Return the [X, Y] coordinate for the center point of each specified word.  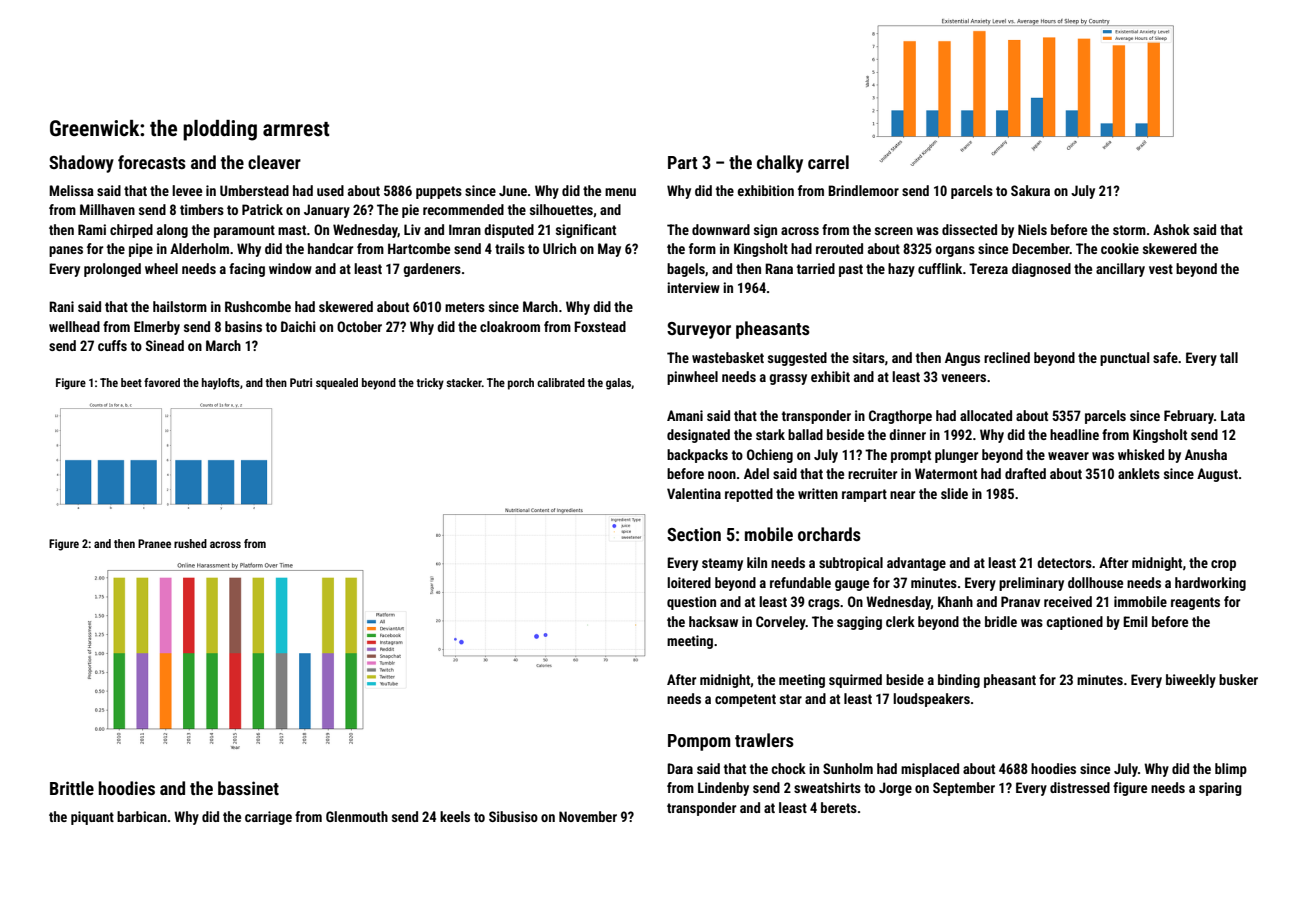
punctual [1124, 359]
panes [66, 251]
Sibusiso [513, 816]
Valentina [694, 493]
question [691, 603]
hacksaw [713, 621]
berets [839, 807]
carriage [268, 818]
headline [1074, 434]
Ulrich [559, 248]
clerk [900, 621]
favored [162, 382]
